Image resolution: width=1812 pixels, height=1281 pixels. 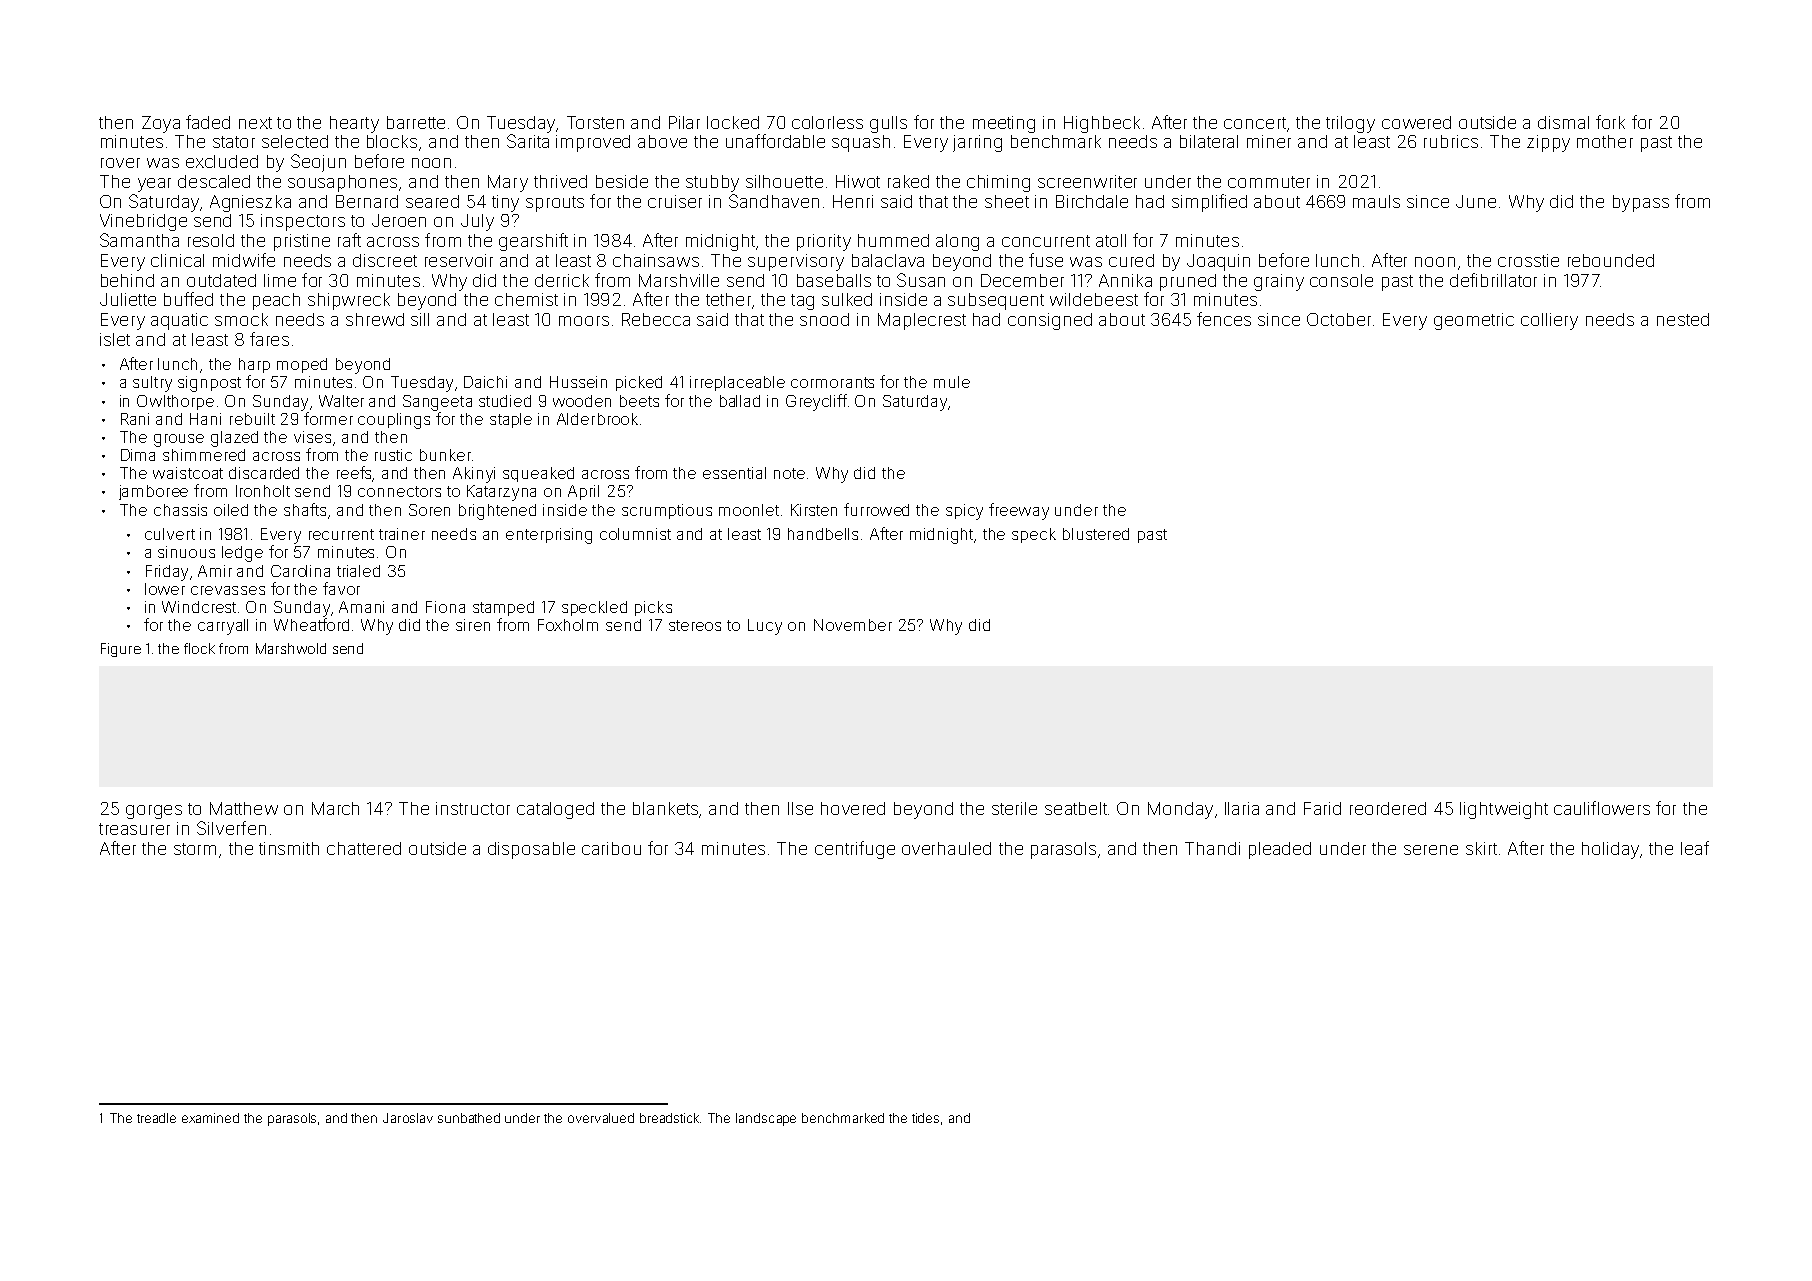 I want to click on Farid, so click(x=1322, y=808).
